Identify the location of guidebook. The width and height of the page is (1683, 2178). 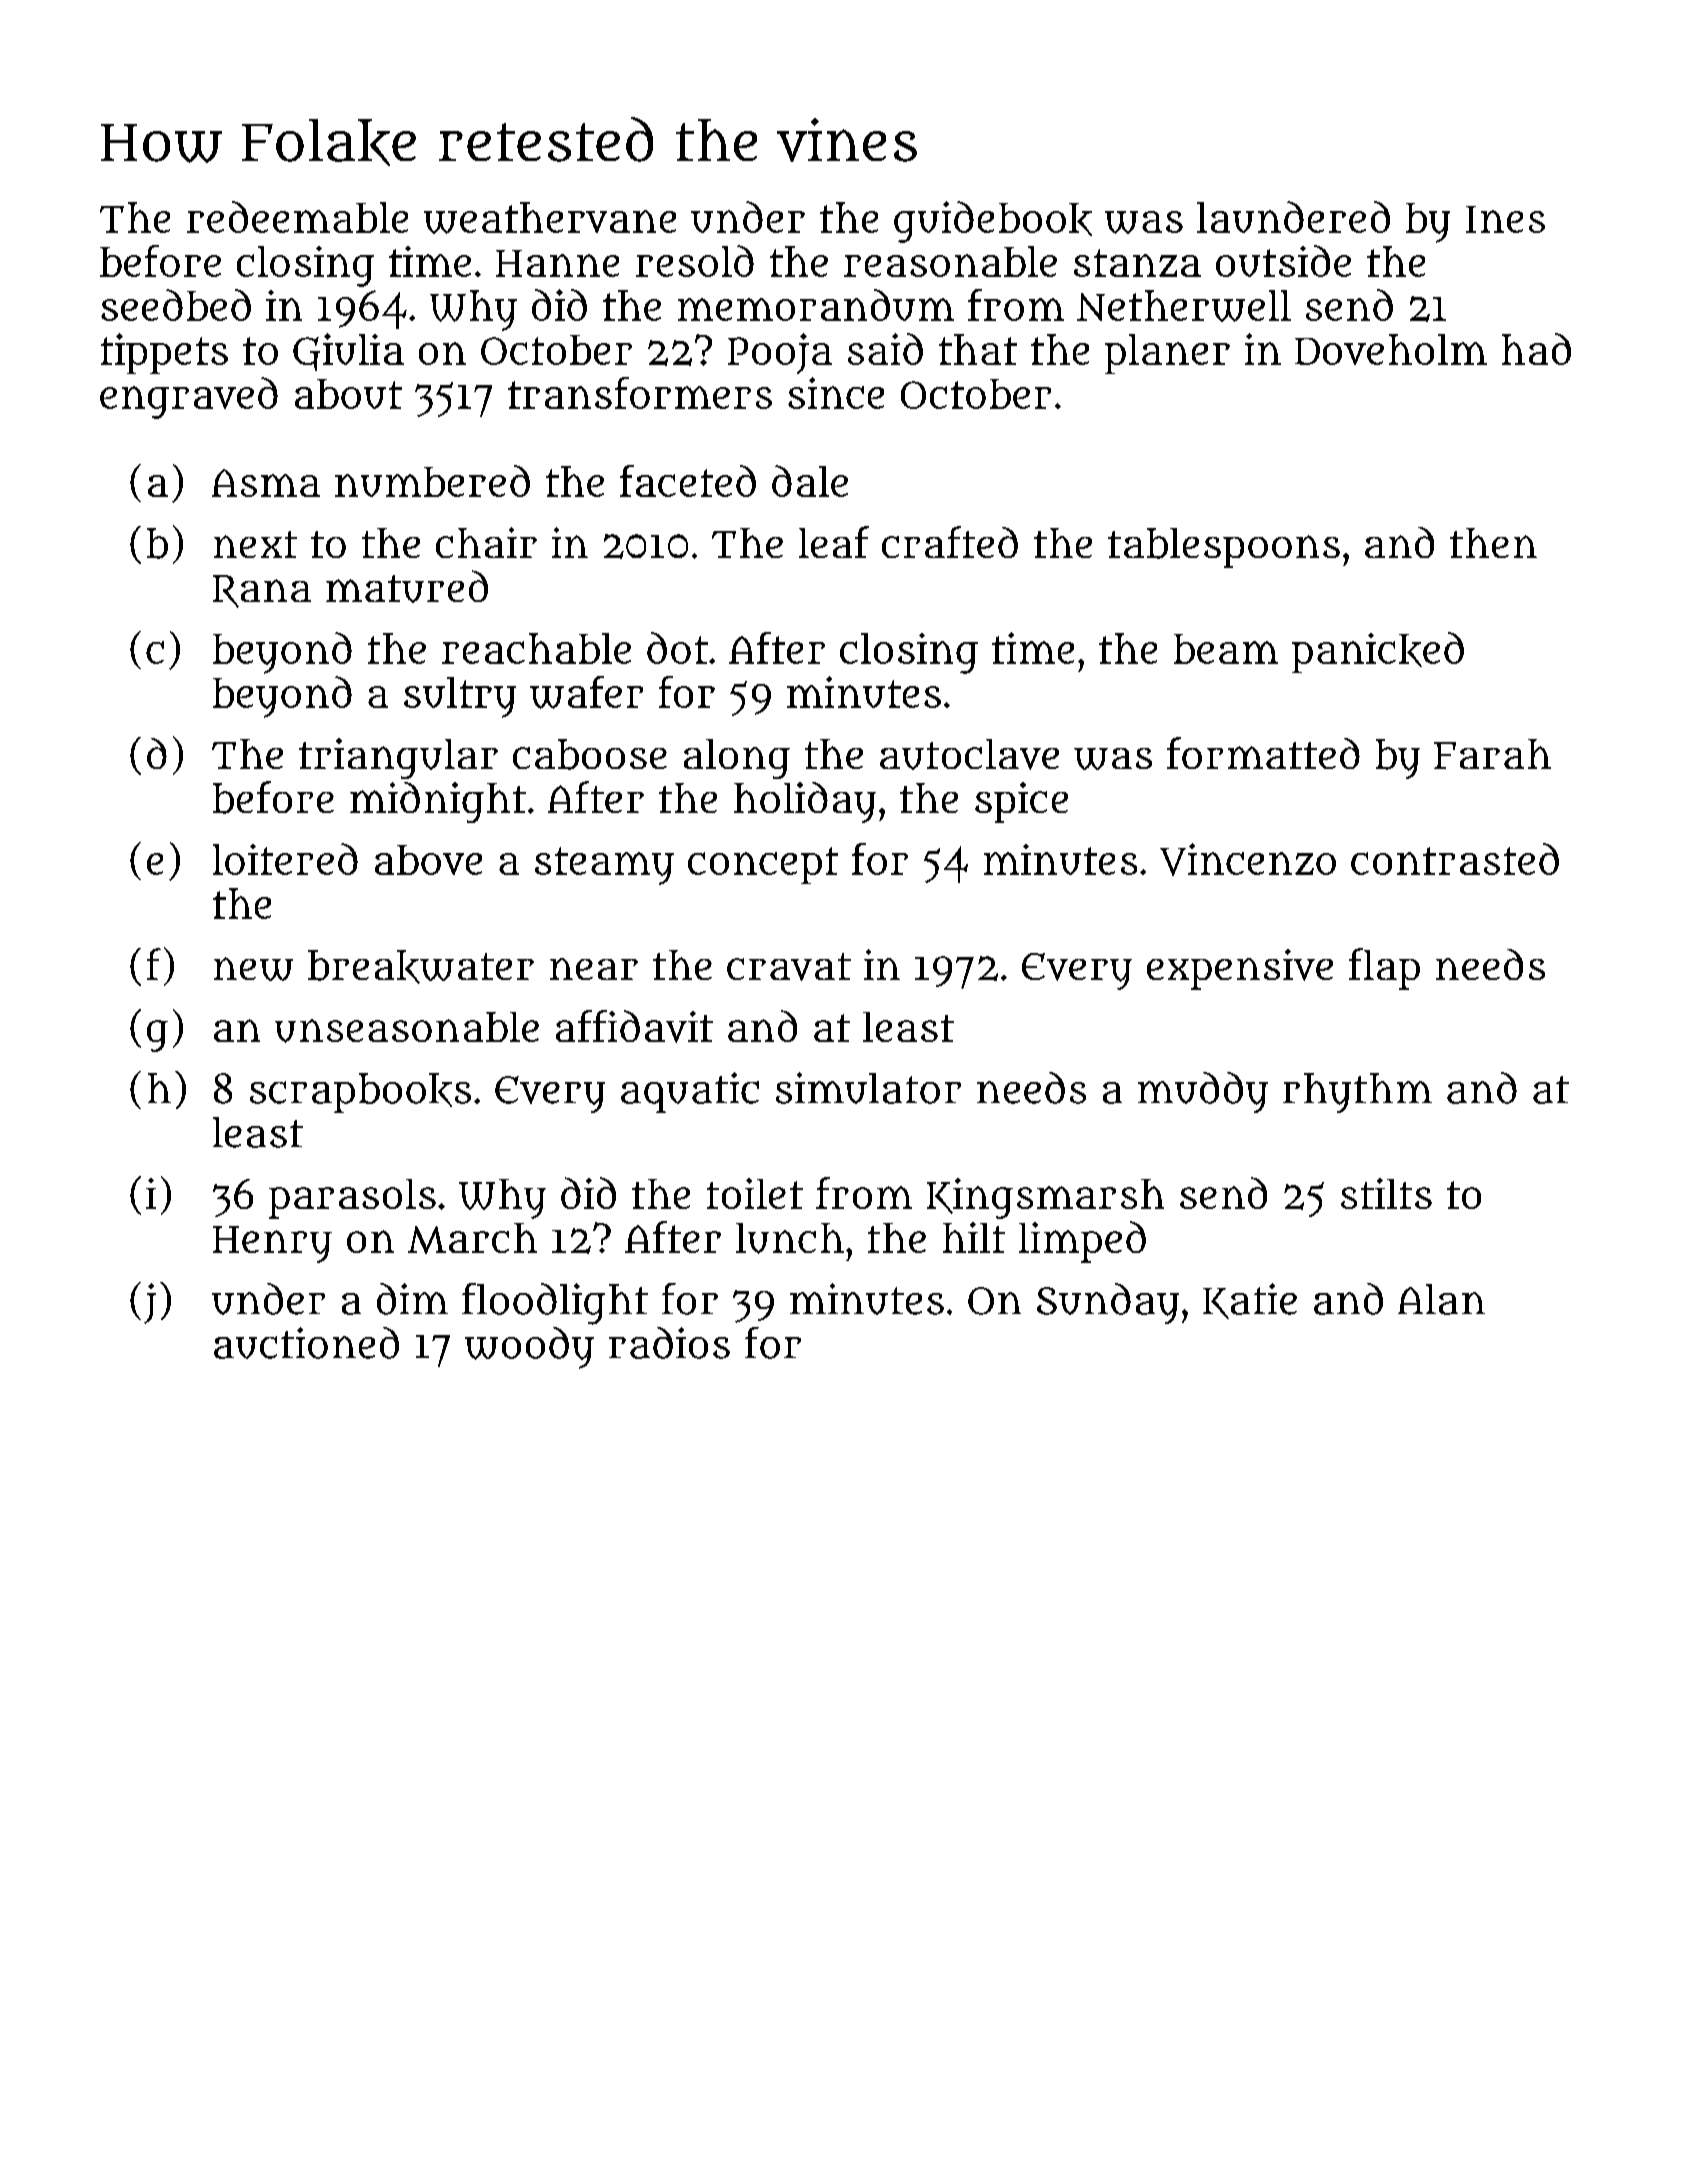
(993, 222).
